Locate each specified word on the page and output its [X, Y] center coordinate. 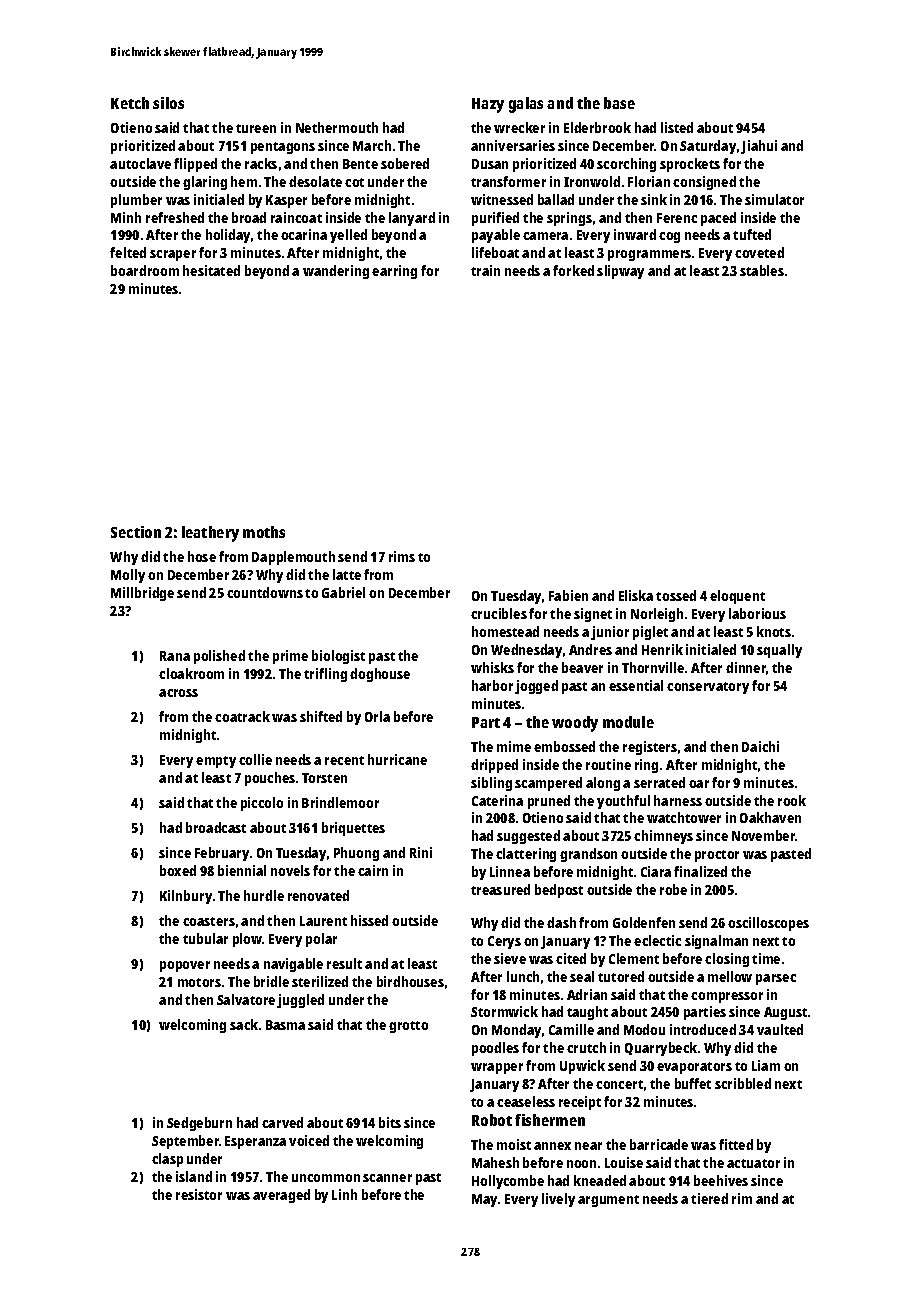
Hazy [488, 105]
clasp [167, 1160]
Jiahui [759, 147]
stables [762, 270]
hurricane [397, 759]
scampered [548, 784]
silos [168, 103]
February [222, 854]
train [485, 270]
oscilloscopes [768, 924]
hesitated [211, 270]
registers [650, 748]
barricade [659, 1144]
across [178, 693]
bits [390, 1122]
